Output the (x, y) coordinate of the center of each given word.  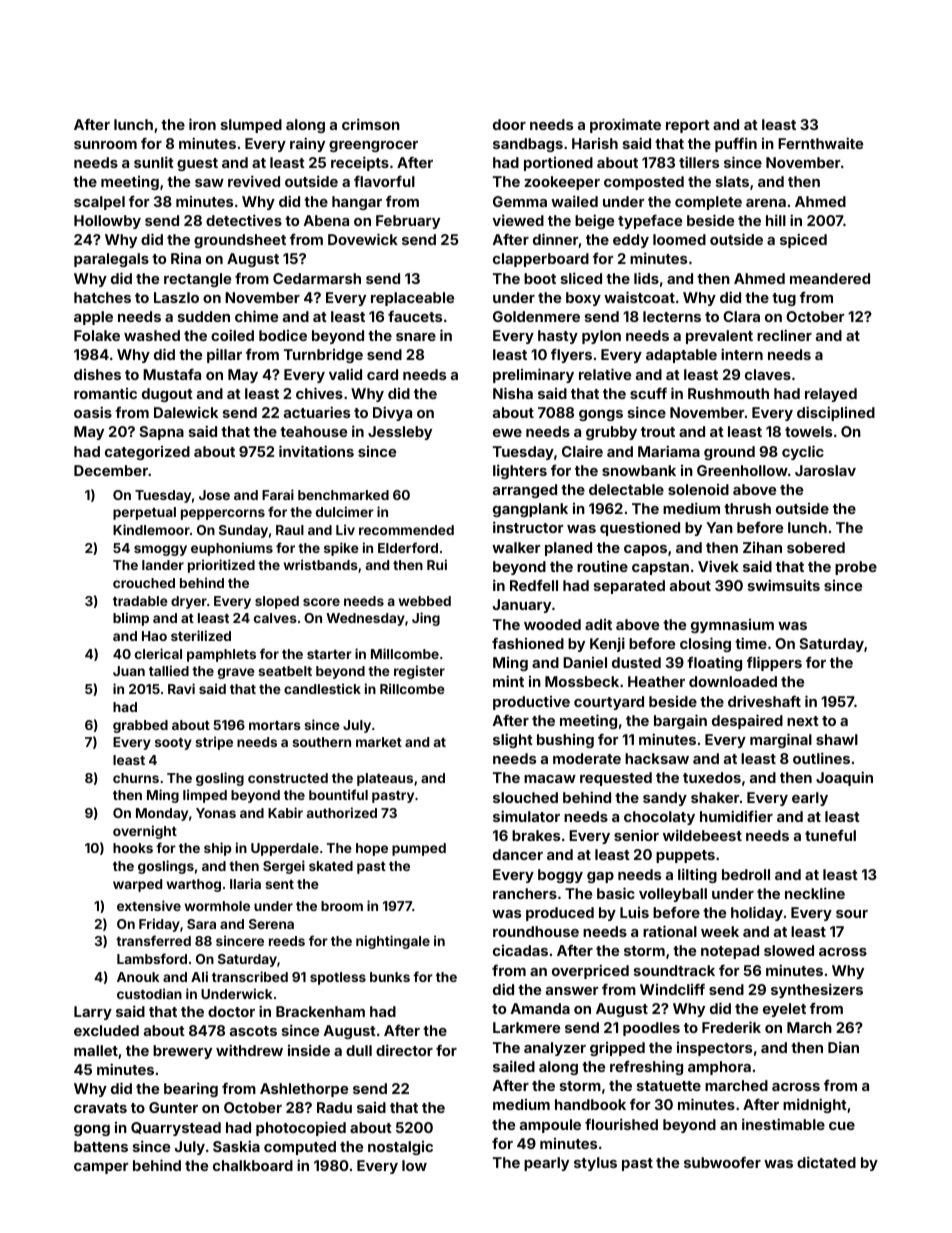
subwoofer (722, 1162)
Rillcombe (412, 688)
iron (202, 124)
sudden (204, 316)
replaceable (412, 299)
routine (602, 566)
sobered (816, 547)
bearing (191, 1089)
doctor (231, 1011)
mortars (275, 725)
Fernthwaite (820, 143)
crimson (371, 124)
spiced (803, 240)
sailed (514, 1066)
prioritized (221, 566)
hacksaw (657, 758)
